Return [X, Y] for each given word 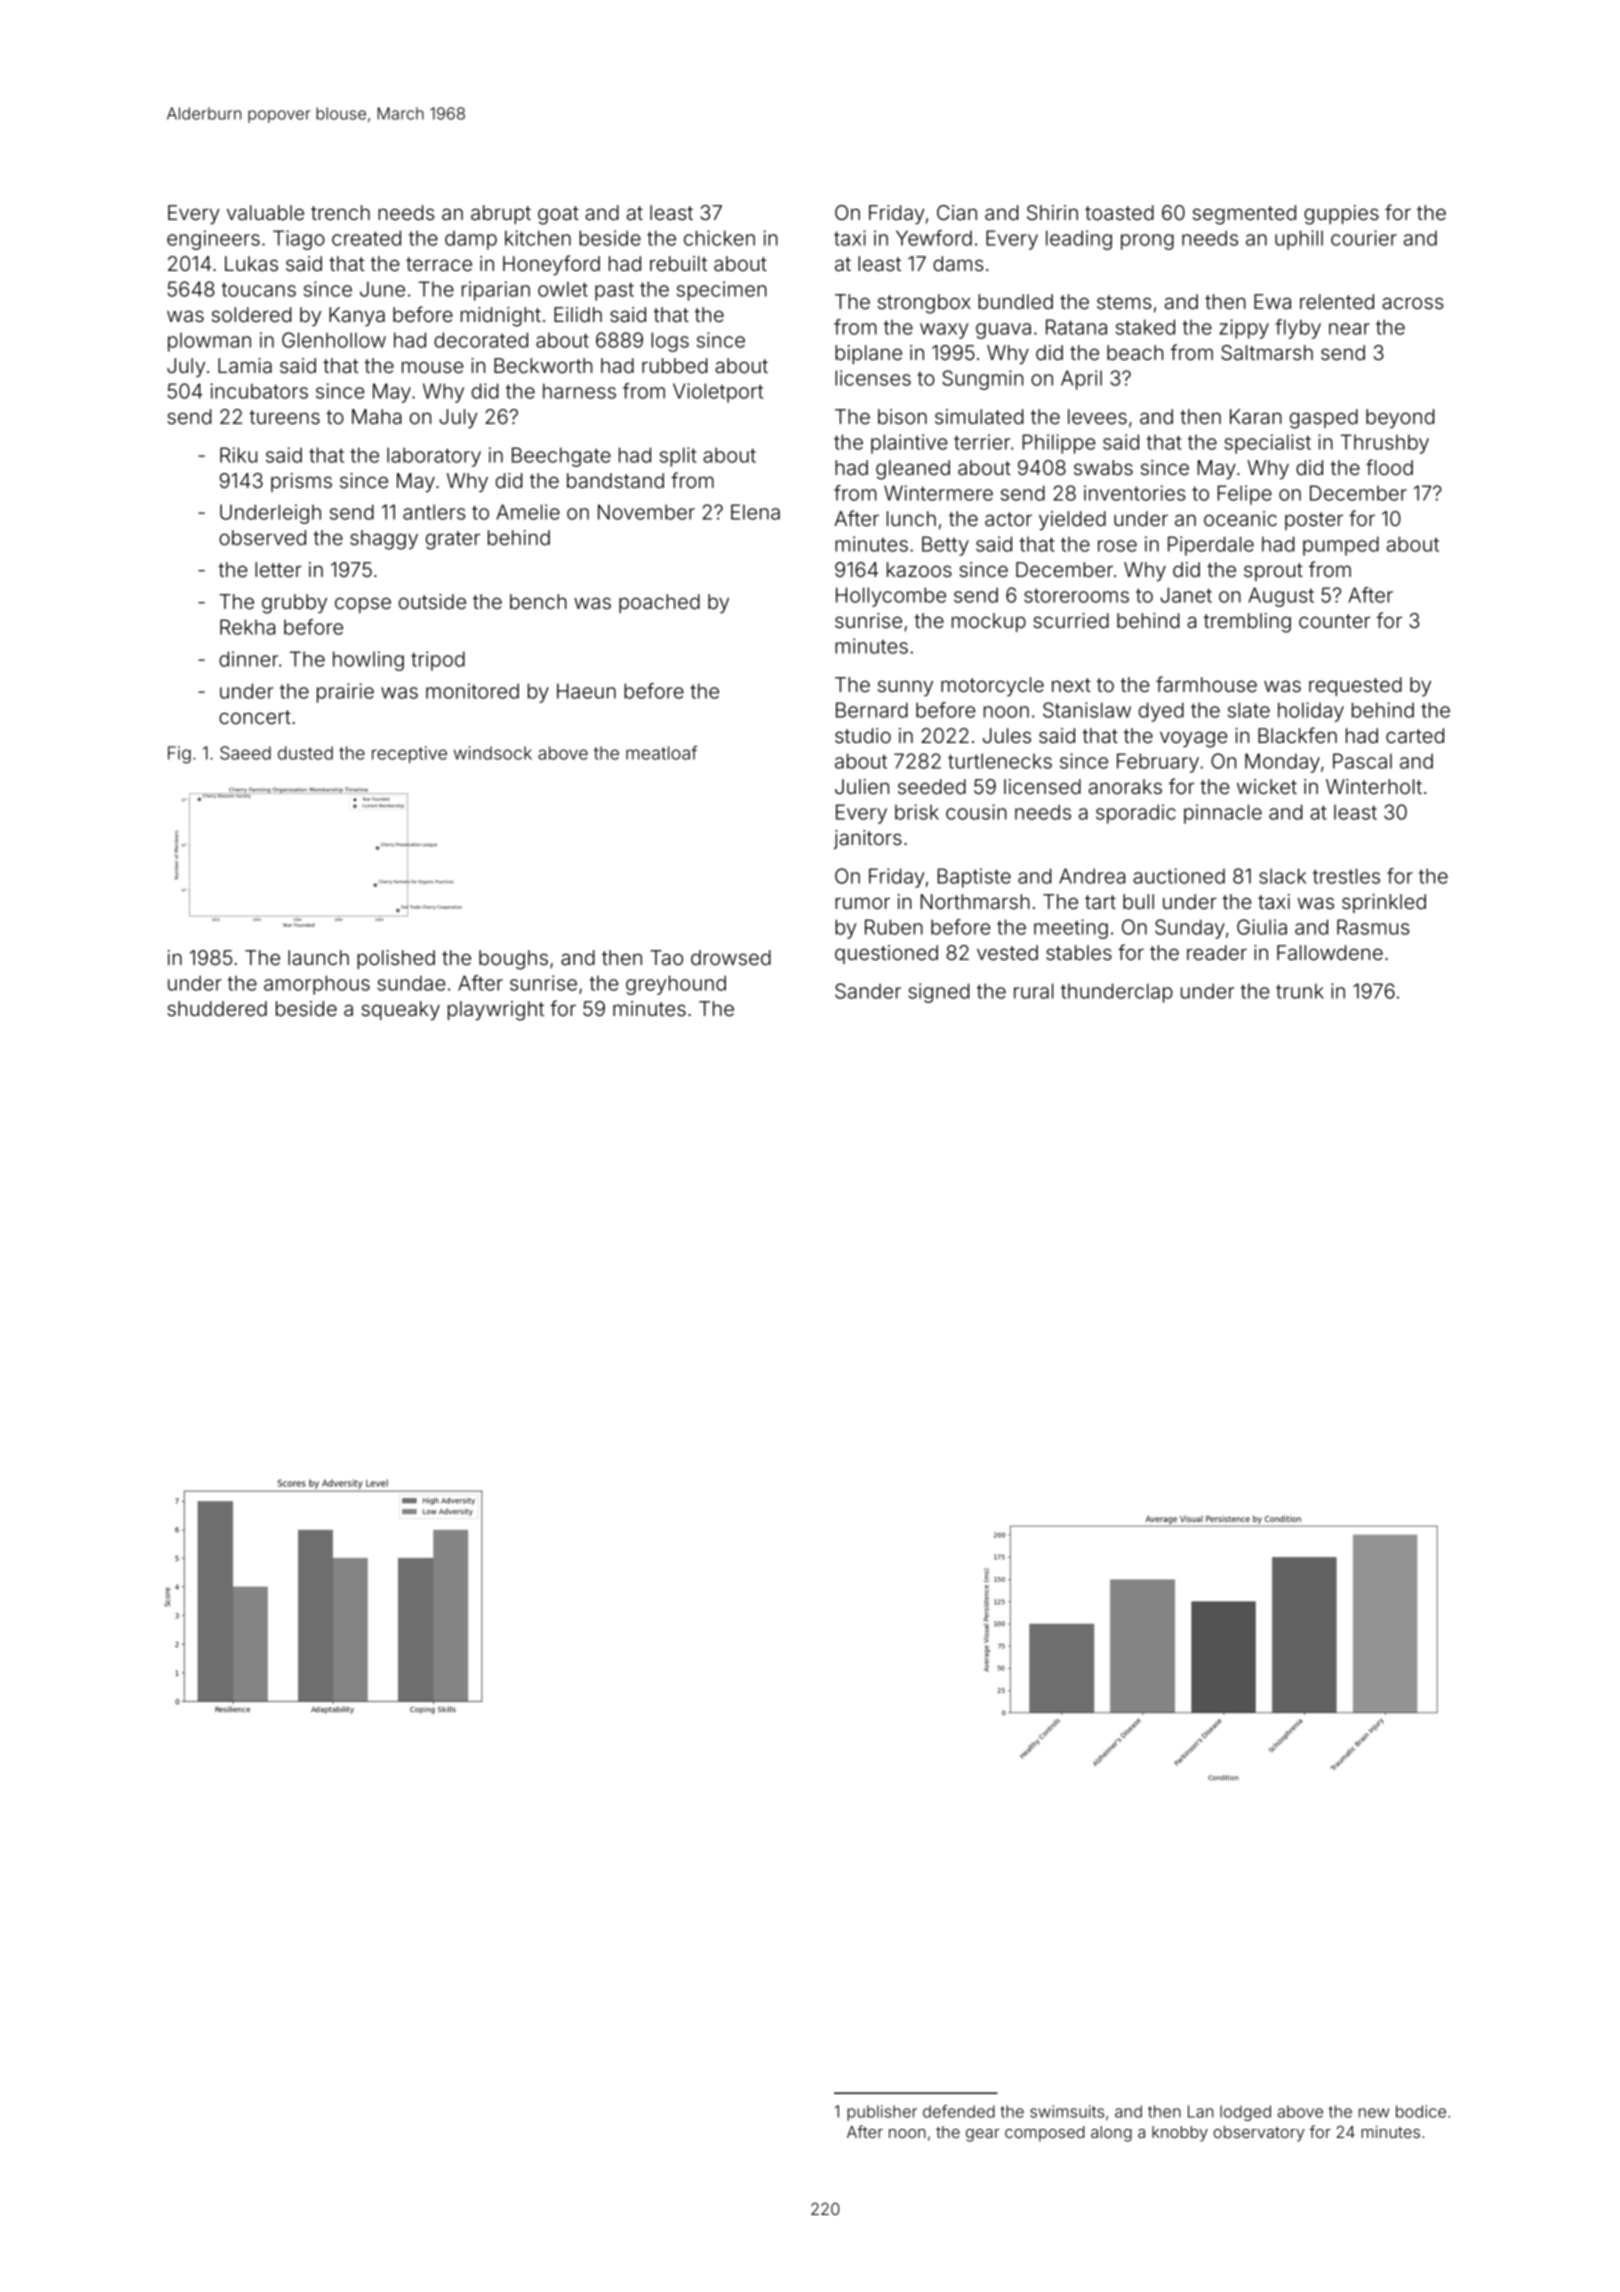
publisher [882, 2113]
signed [938, 993]
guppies [1341, 215]
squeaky [400, 1010]
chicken [719, 238]
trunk [1300, 991]
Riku [238, 455]
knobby [1180, 2134]
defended [959, 2111]
